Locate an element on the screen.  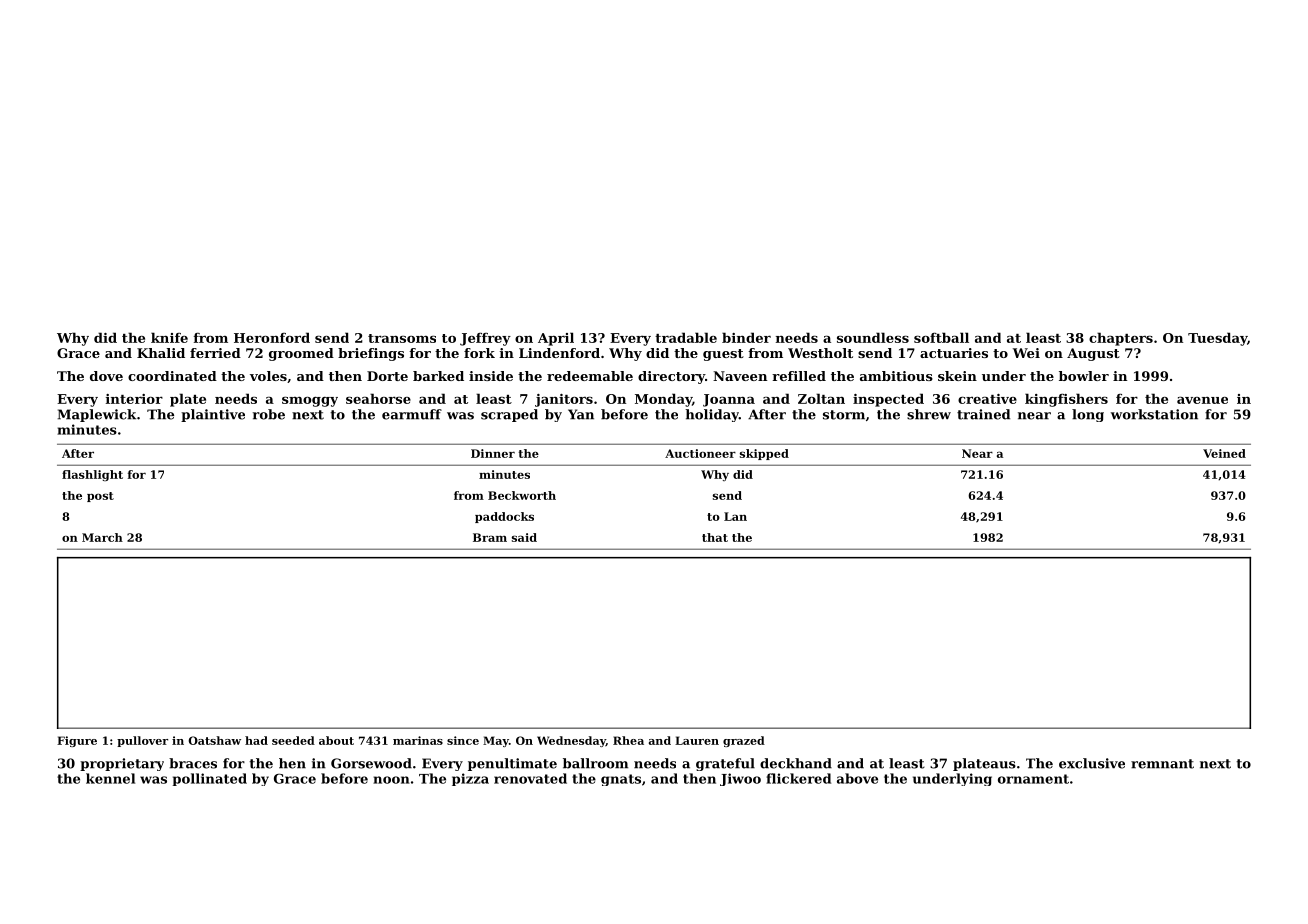
post is located at coordinates (100, 497).
